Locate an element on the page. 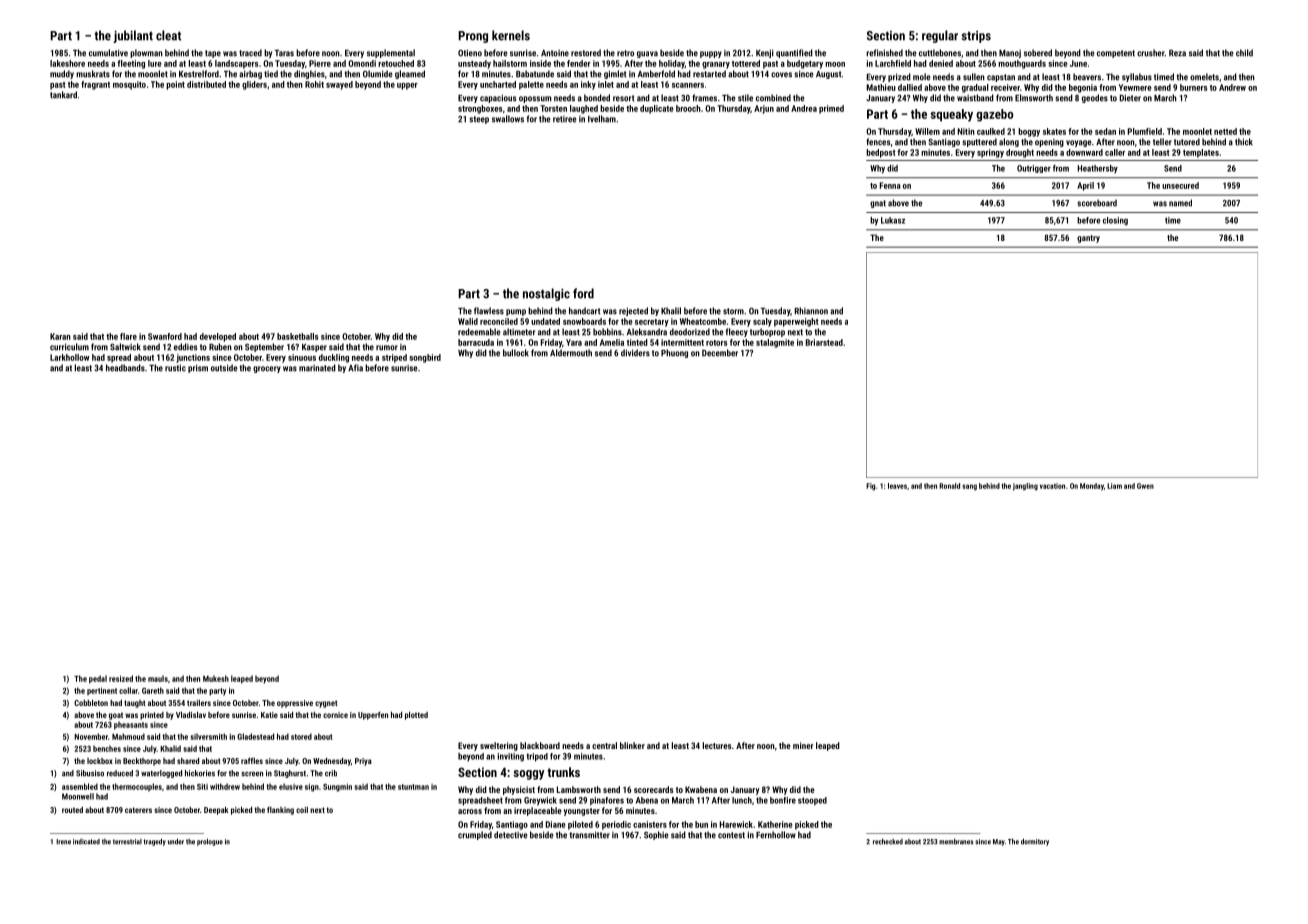 The height and width of the image is (924, 1308). songbird is located at coordinates (425, 358).
